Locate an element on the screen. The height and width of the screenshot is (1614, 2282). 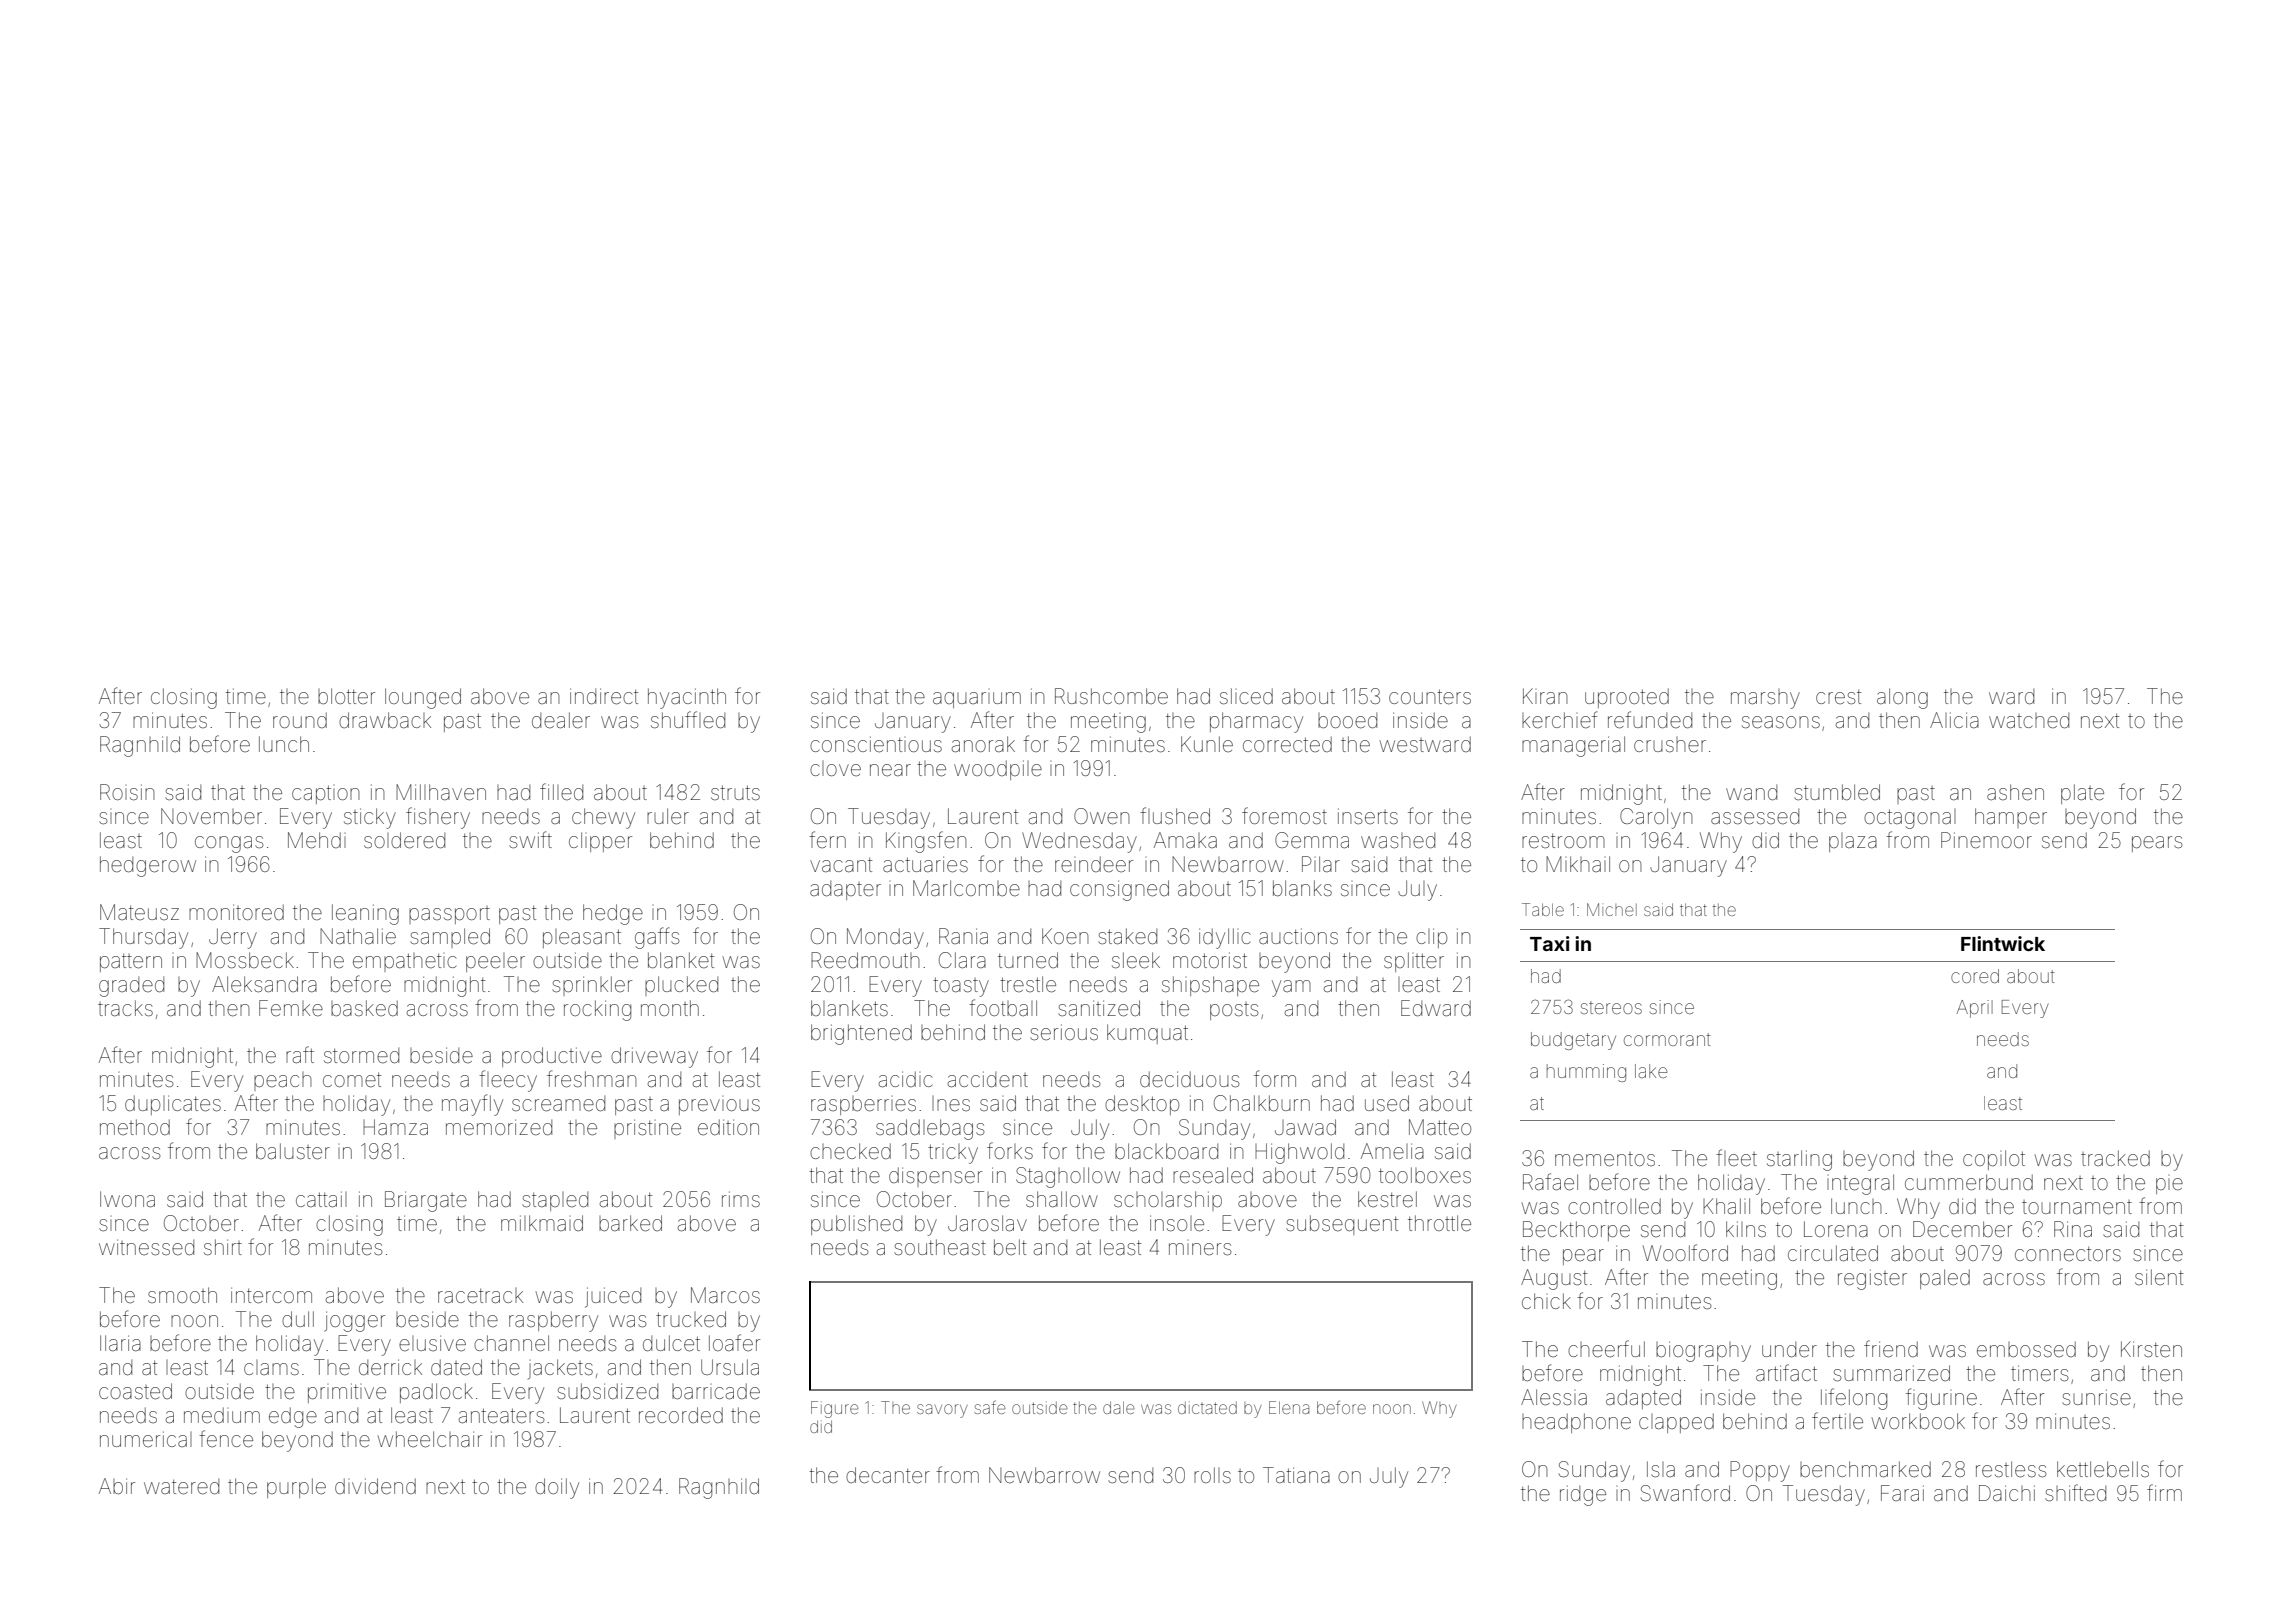
tracked is located at coordinates (2115, 1158).
